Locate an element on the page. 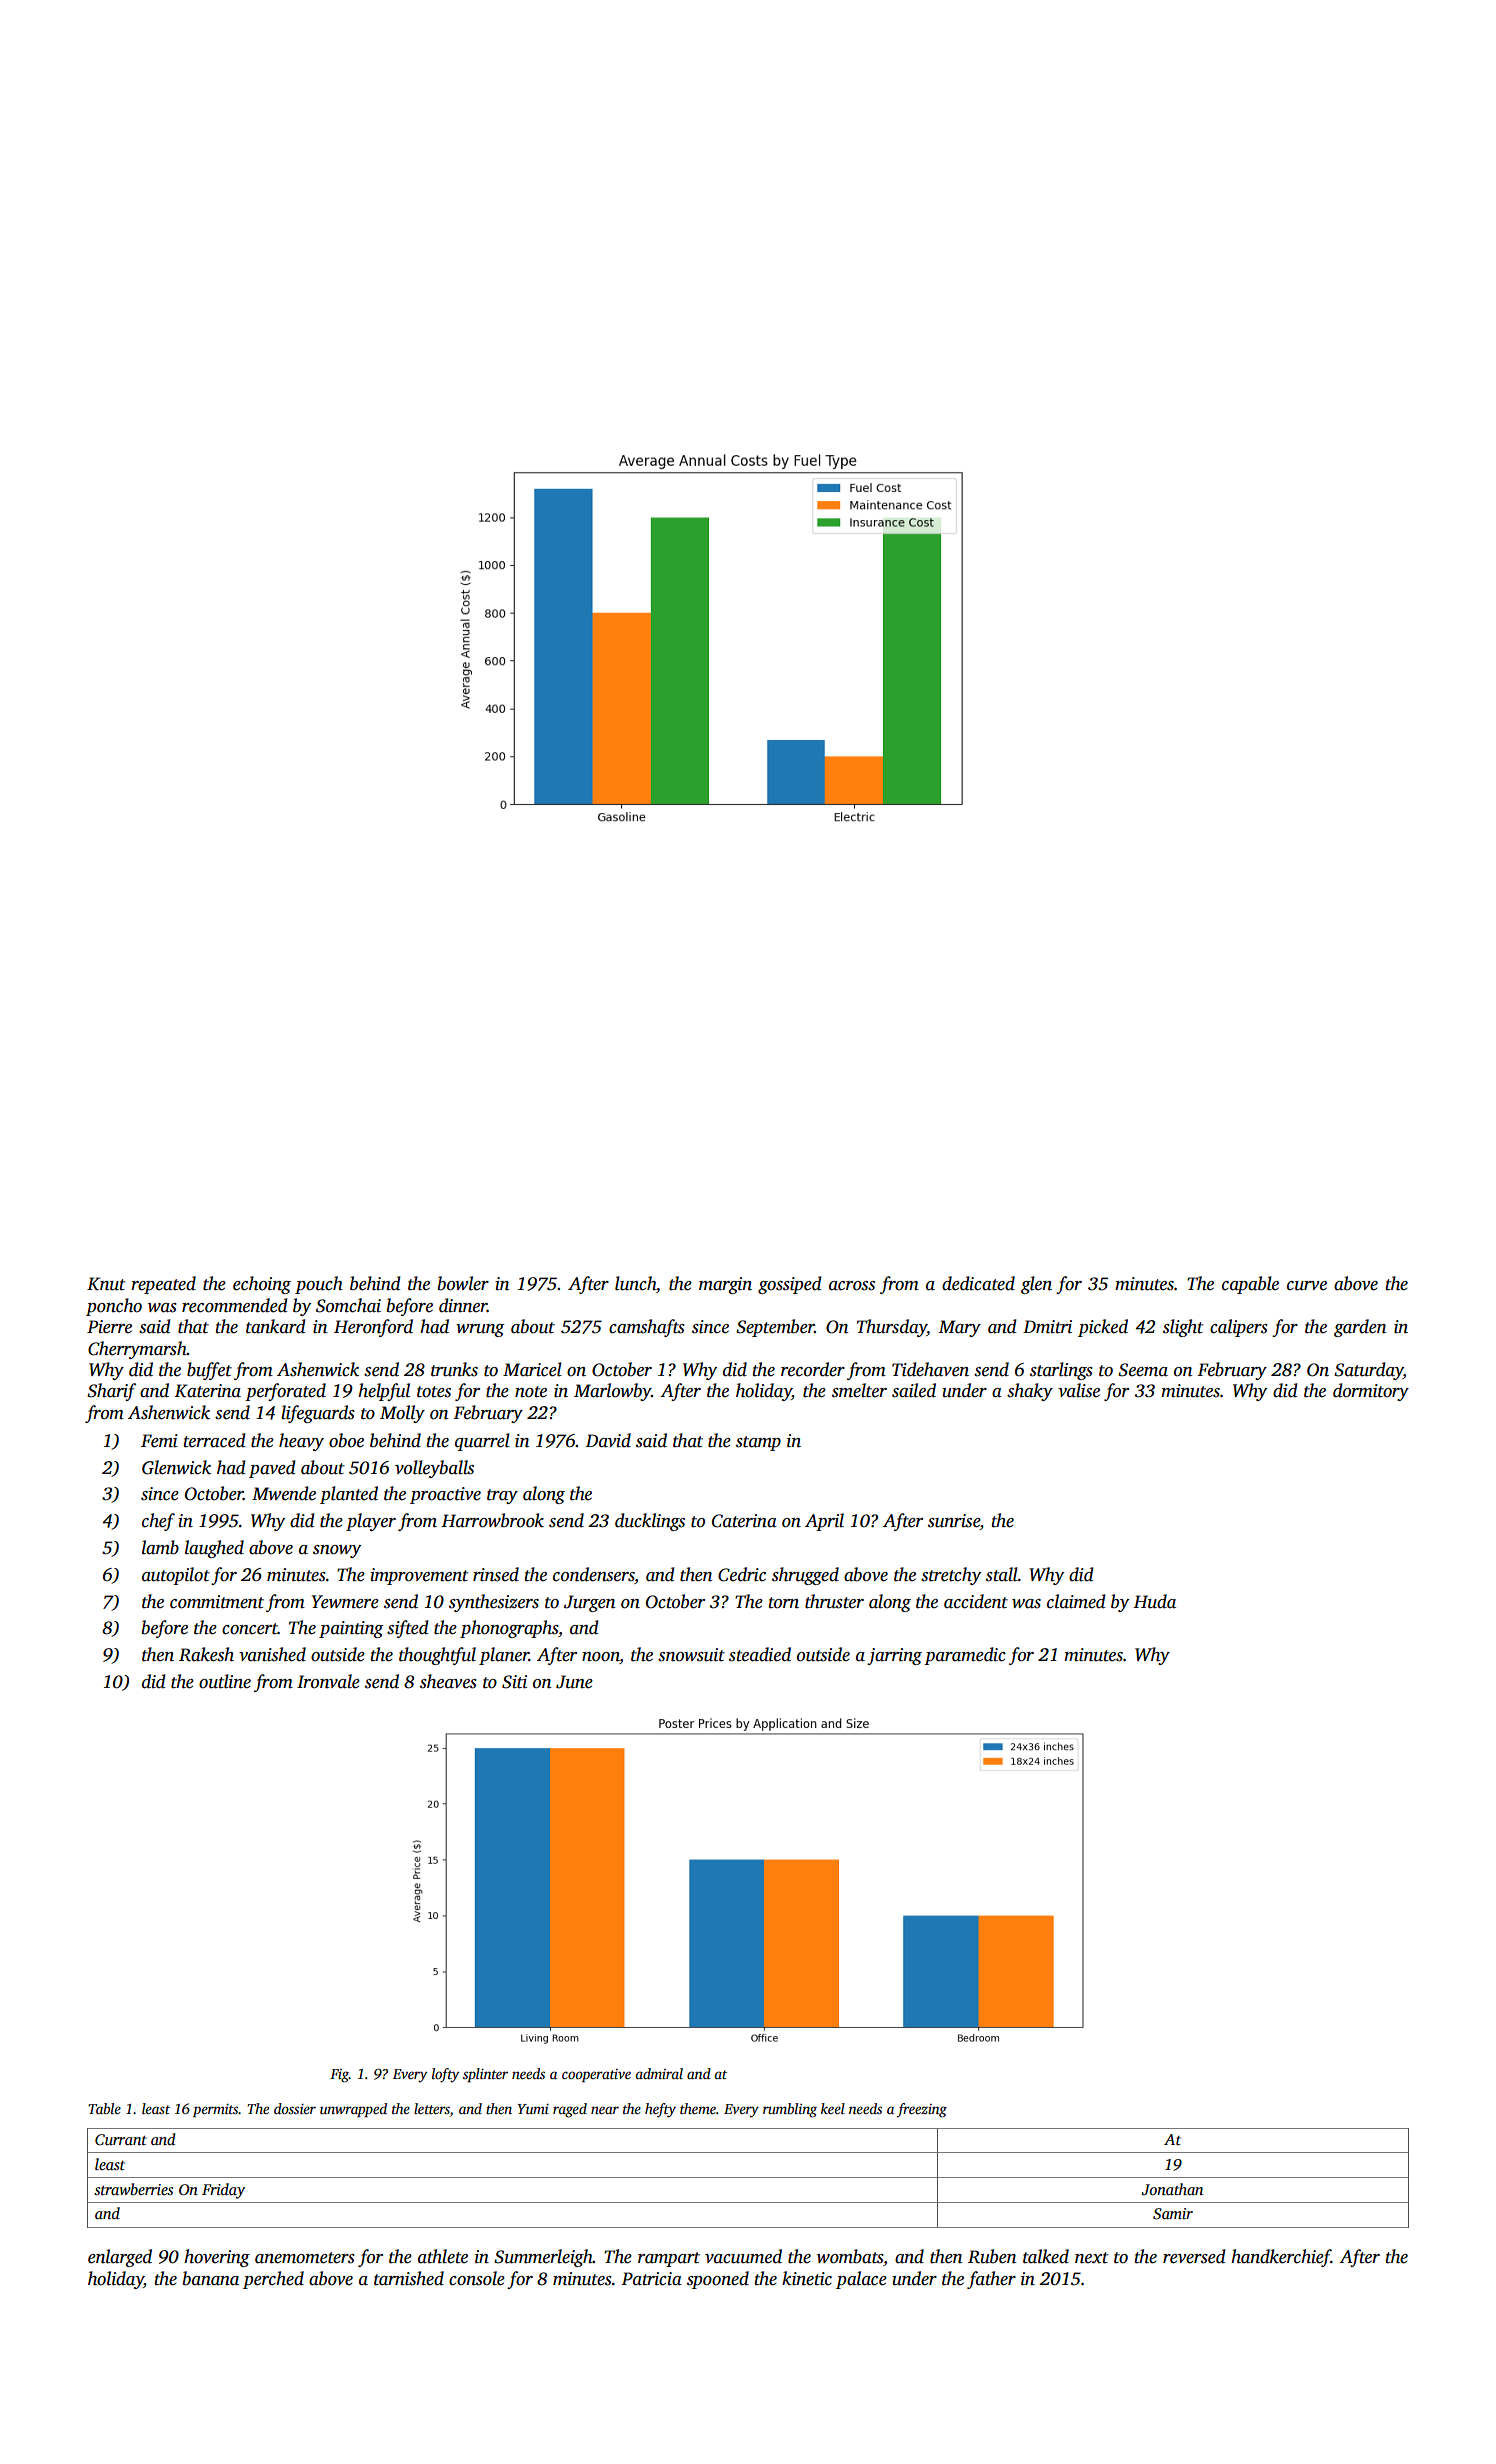 The image size is (1496, 2464). Knut is located at coordinates (106, 1284).
